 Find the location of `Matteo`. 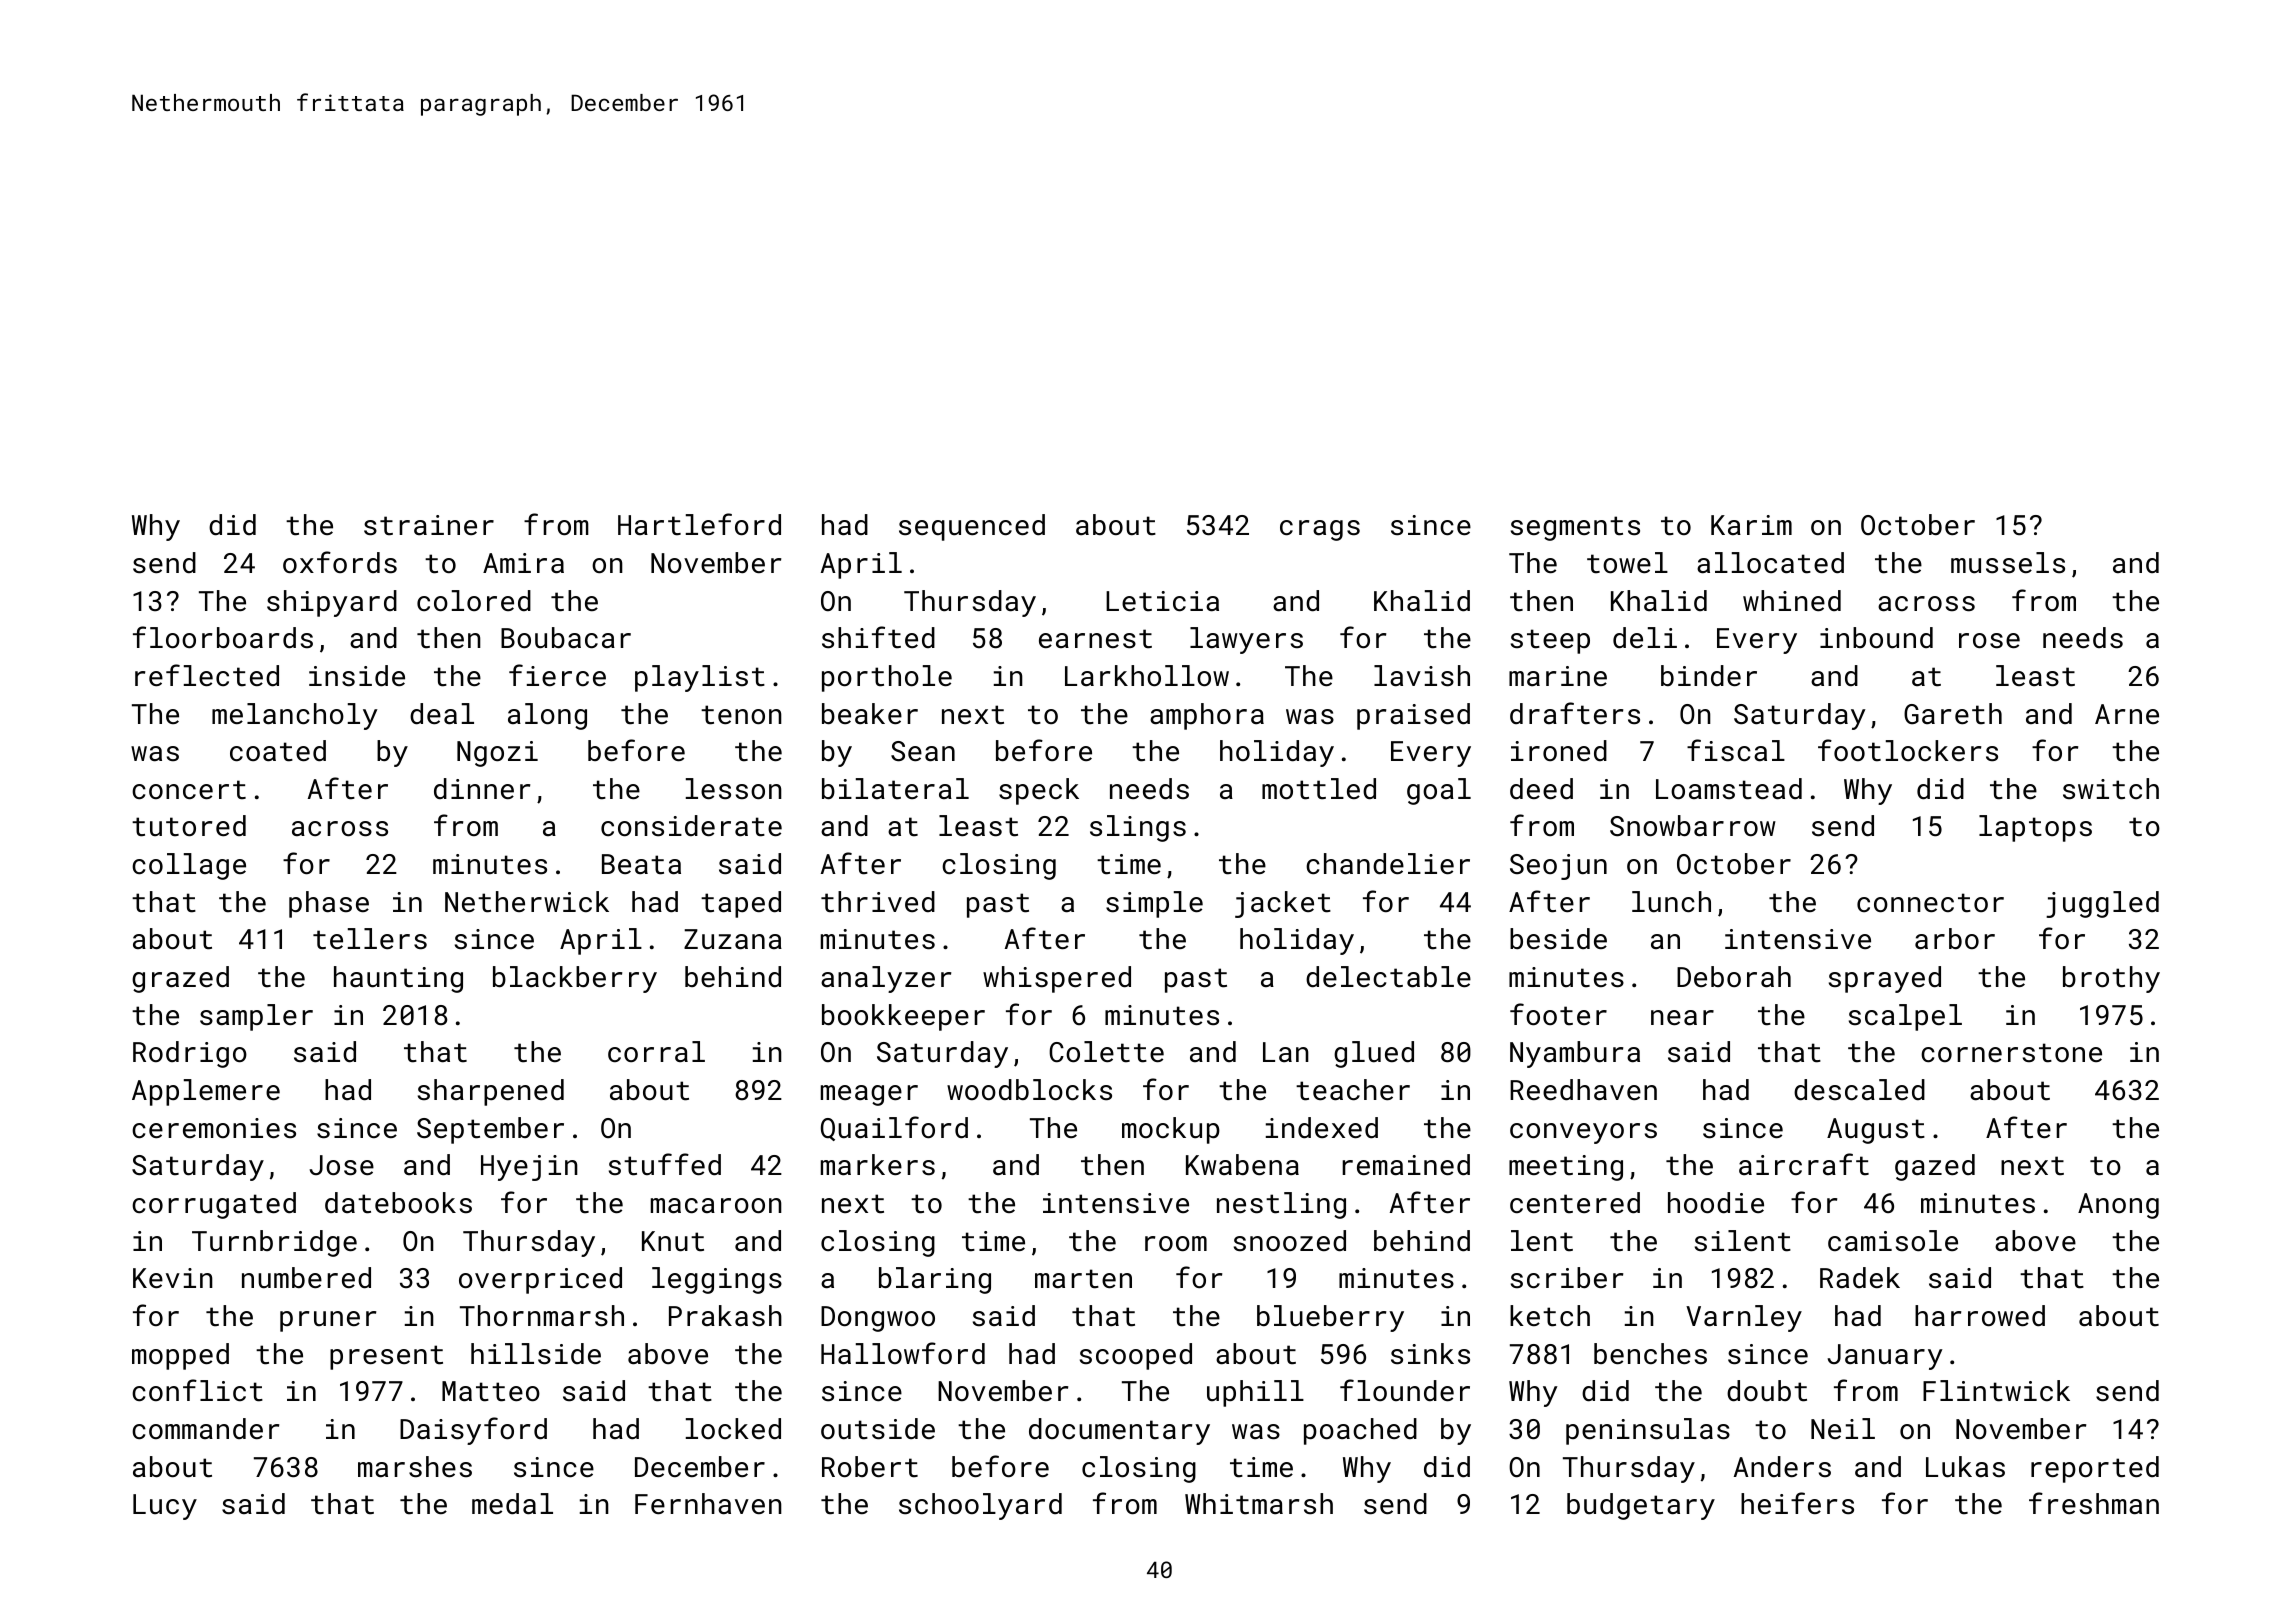

Matteo is located at coordinates (491, 1391).
